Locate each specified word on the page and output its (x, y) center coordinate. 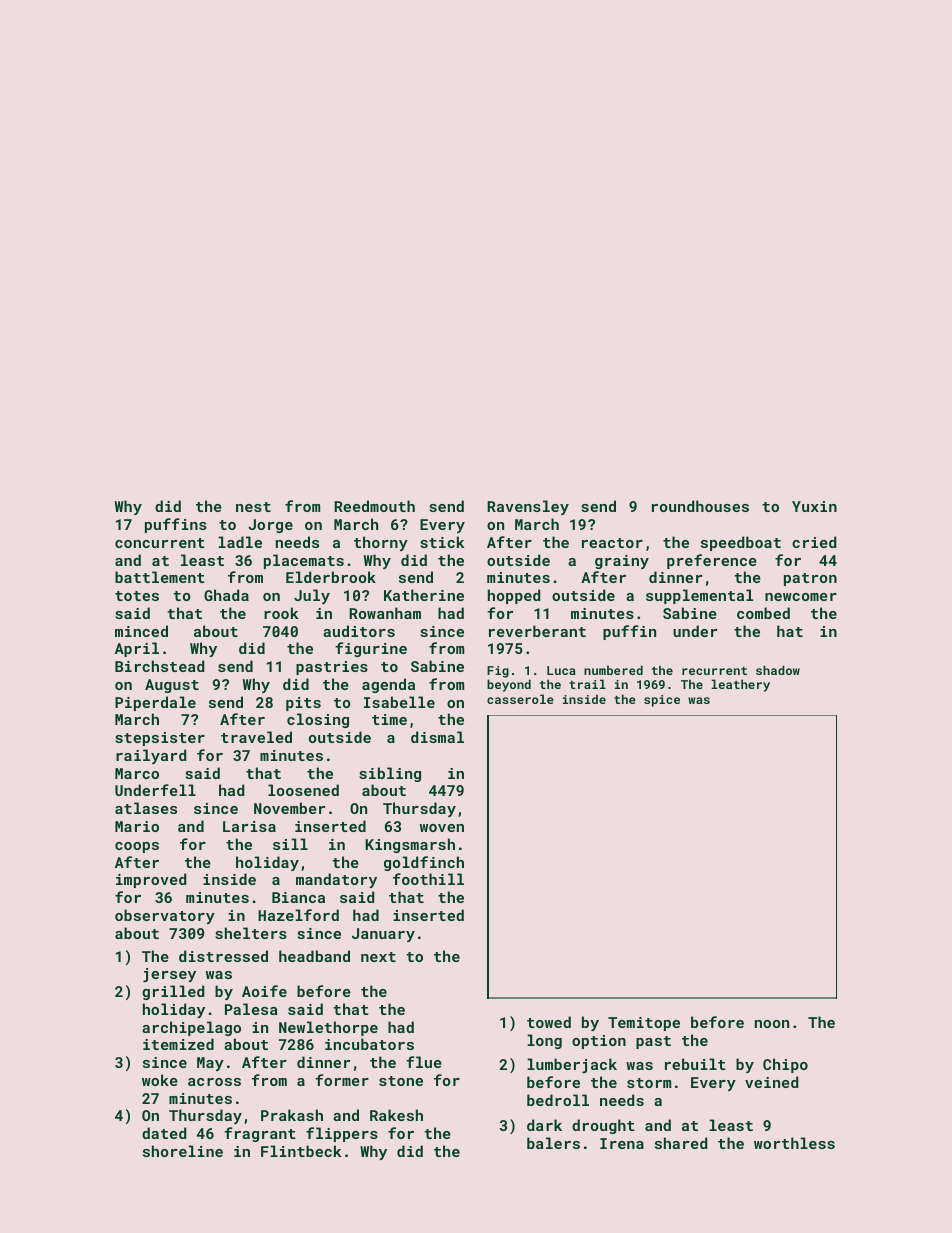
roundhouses (700, 506)
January (383, 935)
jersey (169, 975)
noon (772, 1024)
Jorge (270, 526)
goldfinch (424, 863)
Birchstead (159, 666)
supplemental (699, 596)
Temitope (644, 1024)
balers (553, 1143)
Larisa (249, 826)
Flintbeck (301, 1151)
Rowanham (385, 613)
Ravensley (528, 507)
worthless (794, 1143)
